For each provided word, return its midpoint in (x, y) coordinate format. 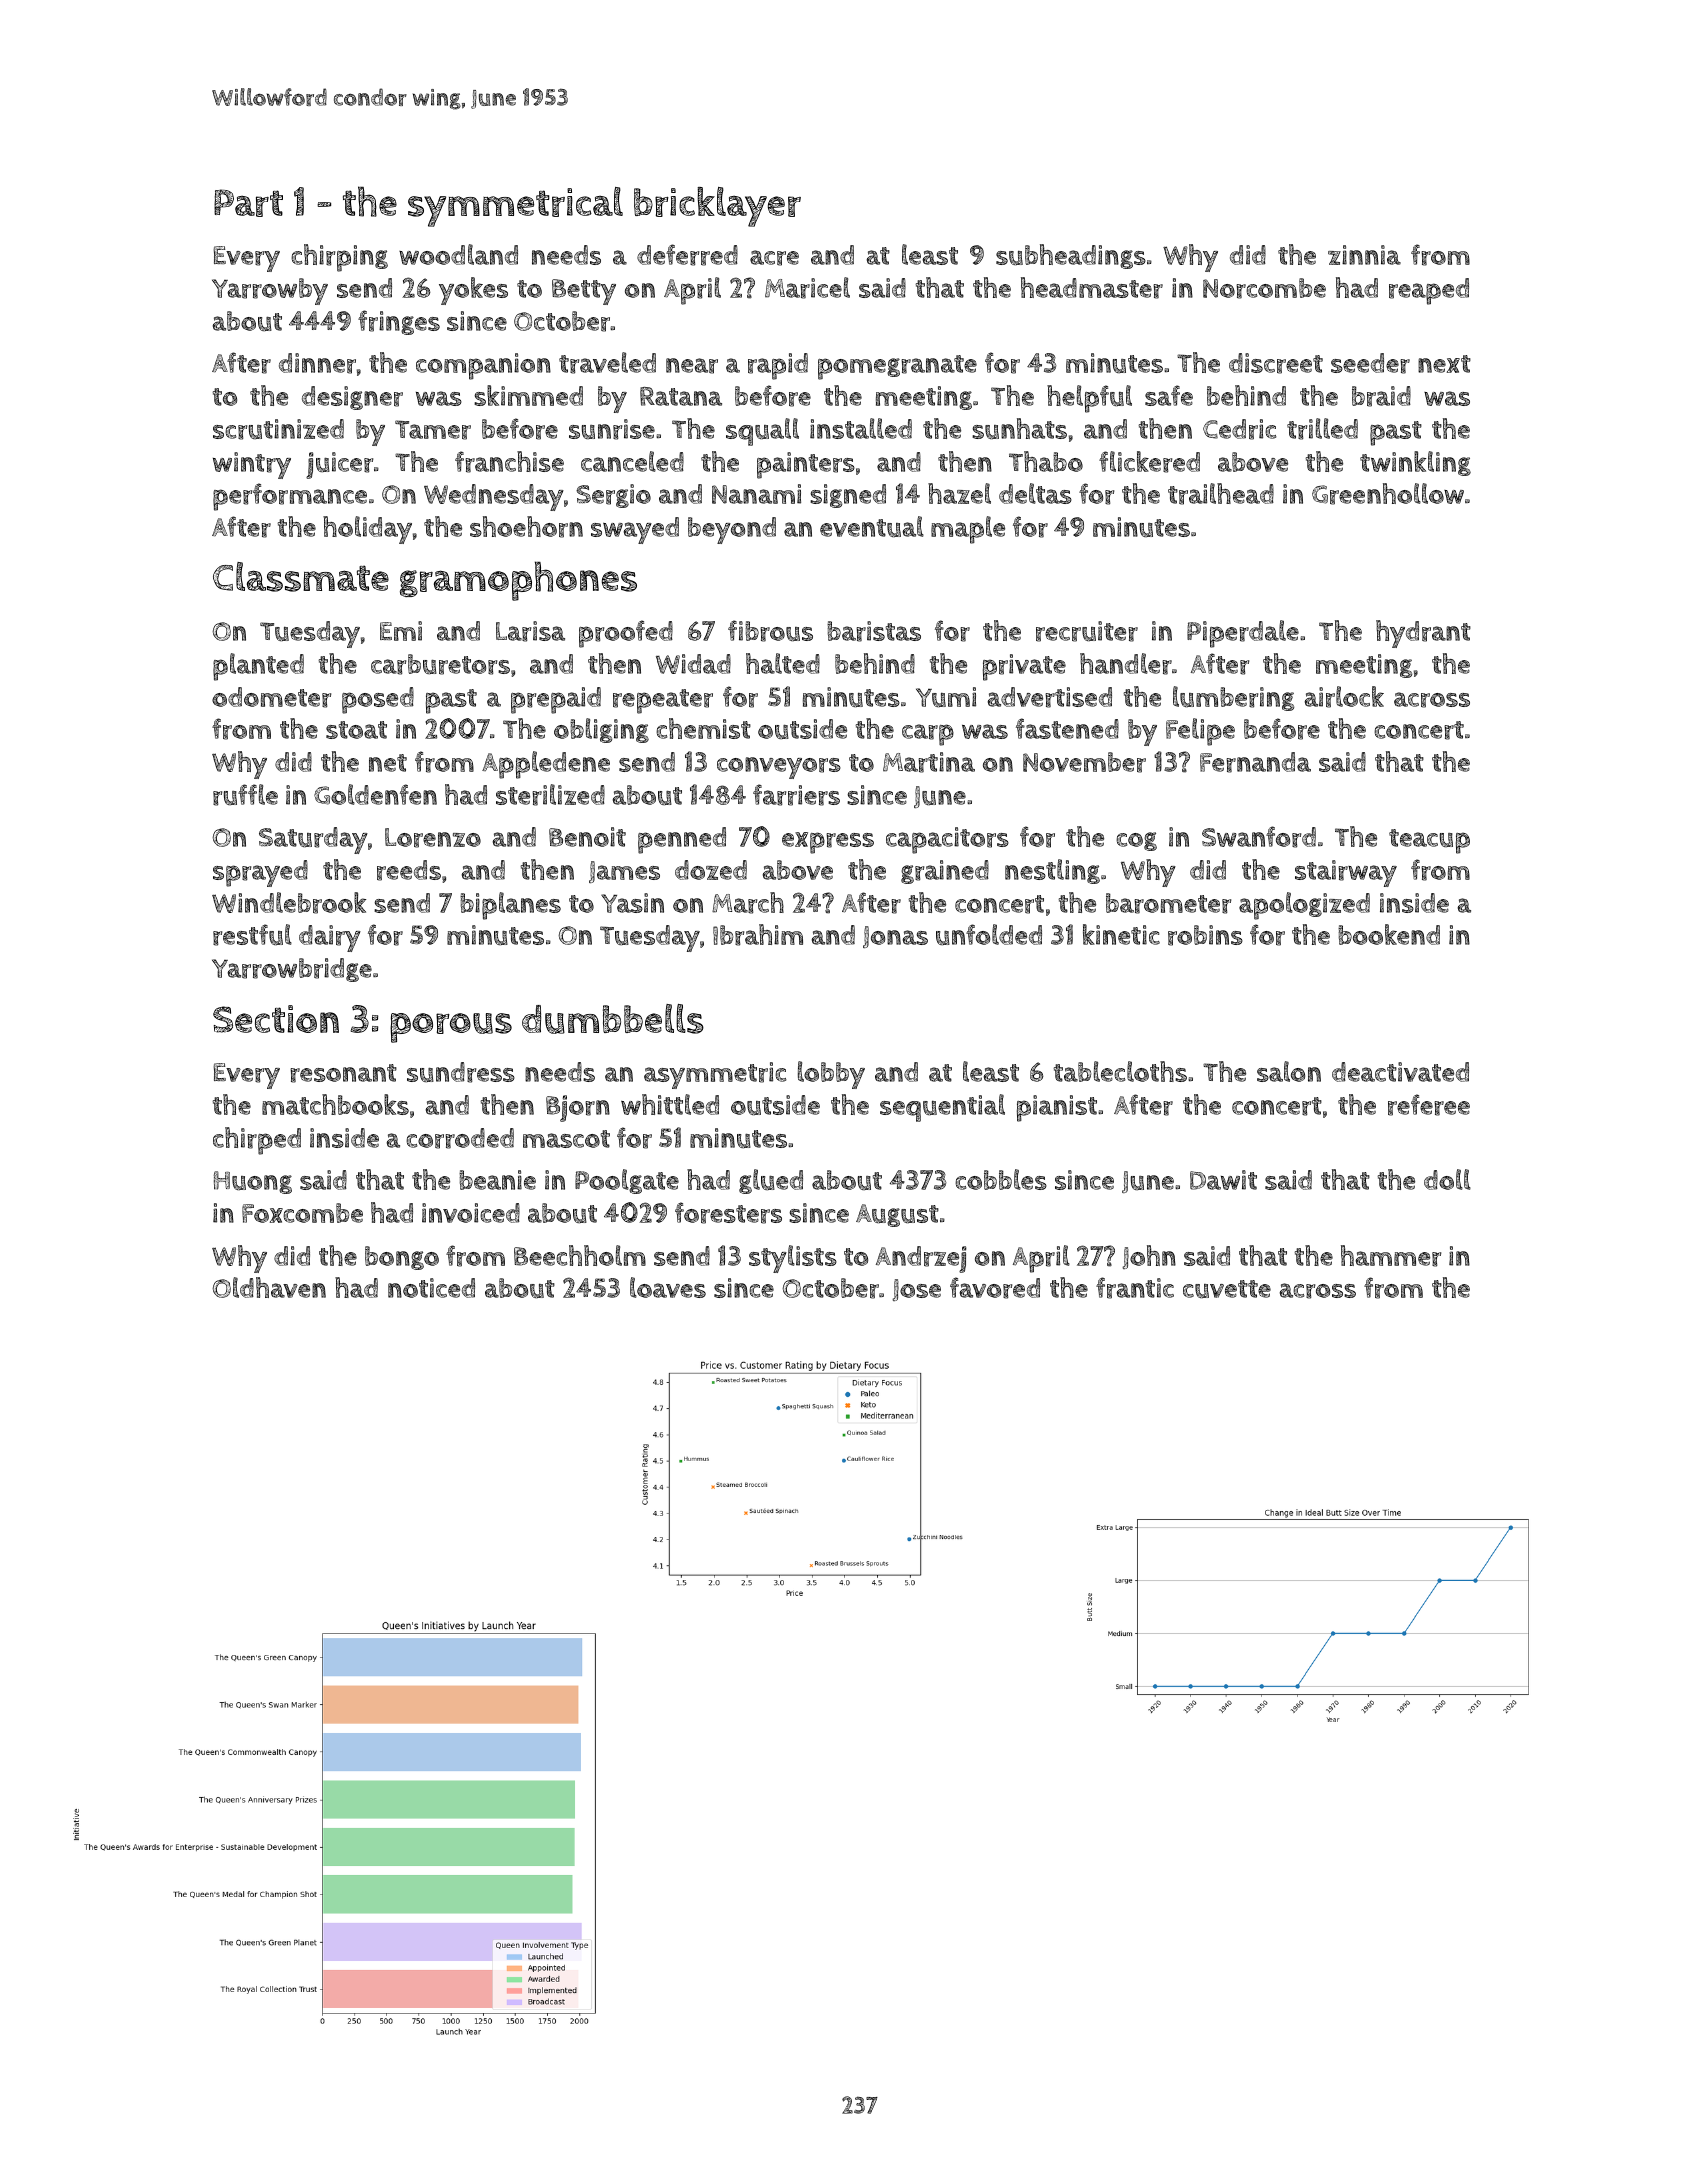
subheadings (1071, 256)
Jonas (895, 937)
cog (1136, 841)
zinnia (1364, 255)
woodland (458, 254)
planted (258, 667)
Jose (916, 1290)
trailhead (1221, 494)
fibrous (770, 631)
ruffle (245, 795)
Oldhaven (269, 1287)
